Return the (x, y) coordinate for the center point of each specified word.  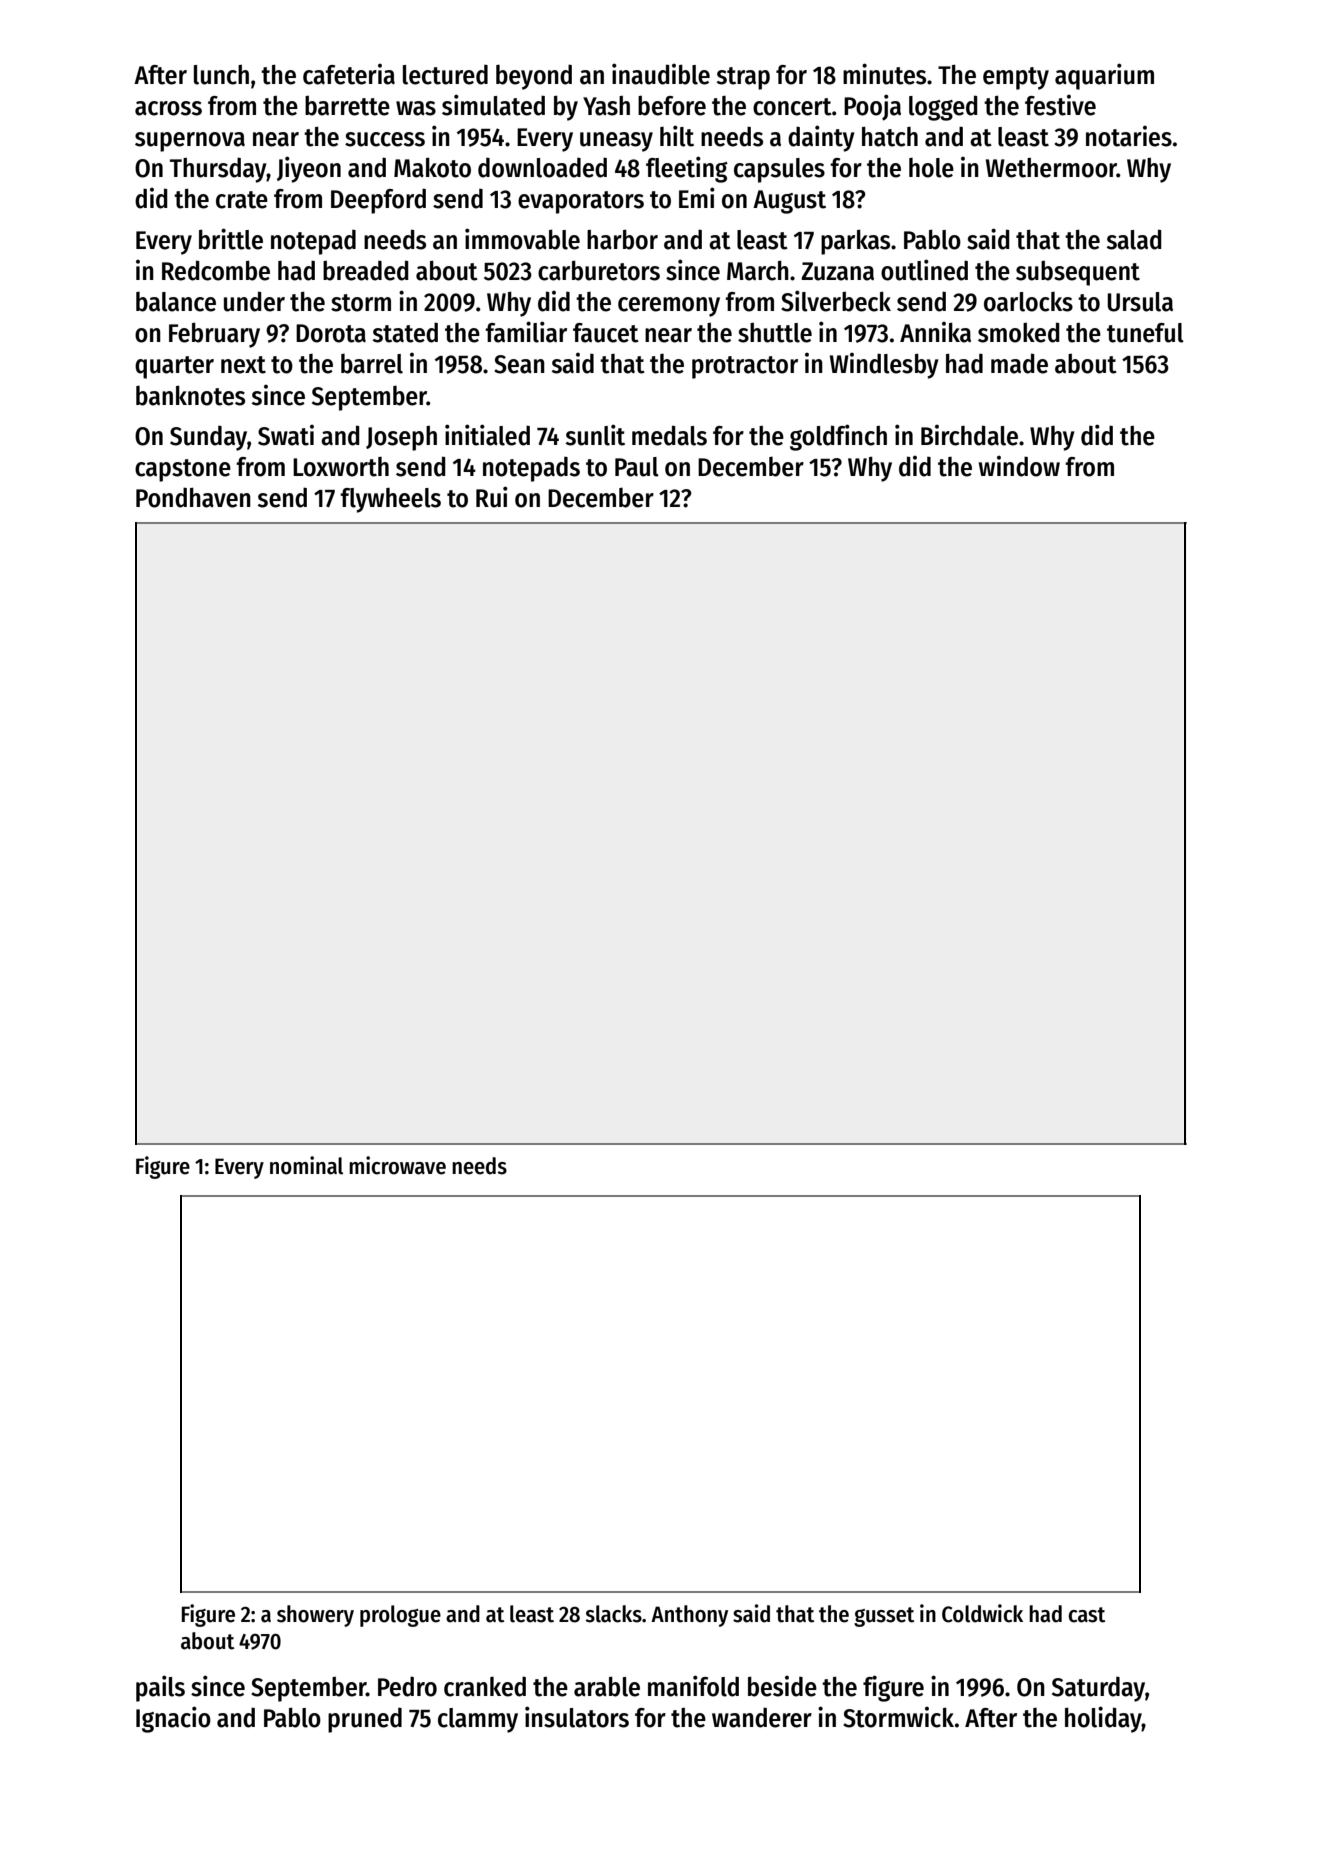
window (1019, 466)
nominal (306, 1165)
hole (931, 168)
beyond (534, 77)
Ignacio (173, 1719)
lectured (445, 75)
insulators (577, 1717)
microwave (397, 1165)
